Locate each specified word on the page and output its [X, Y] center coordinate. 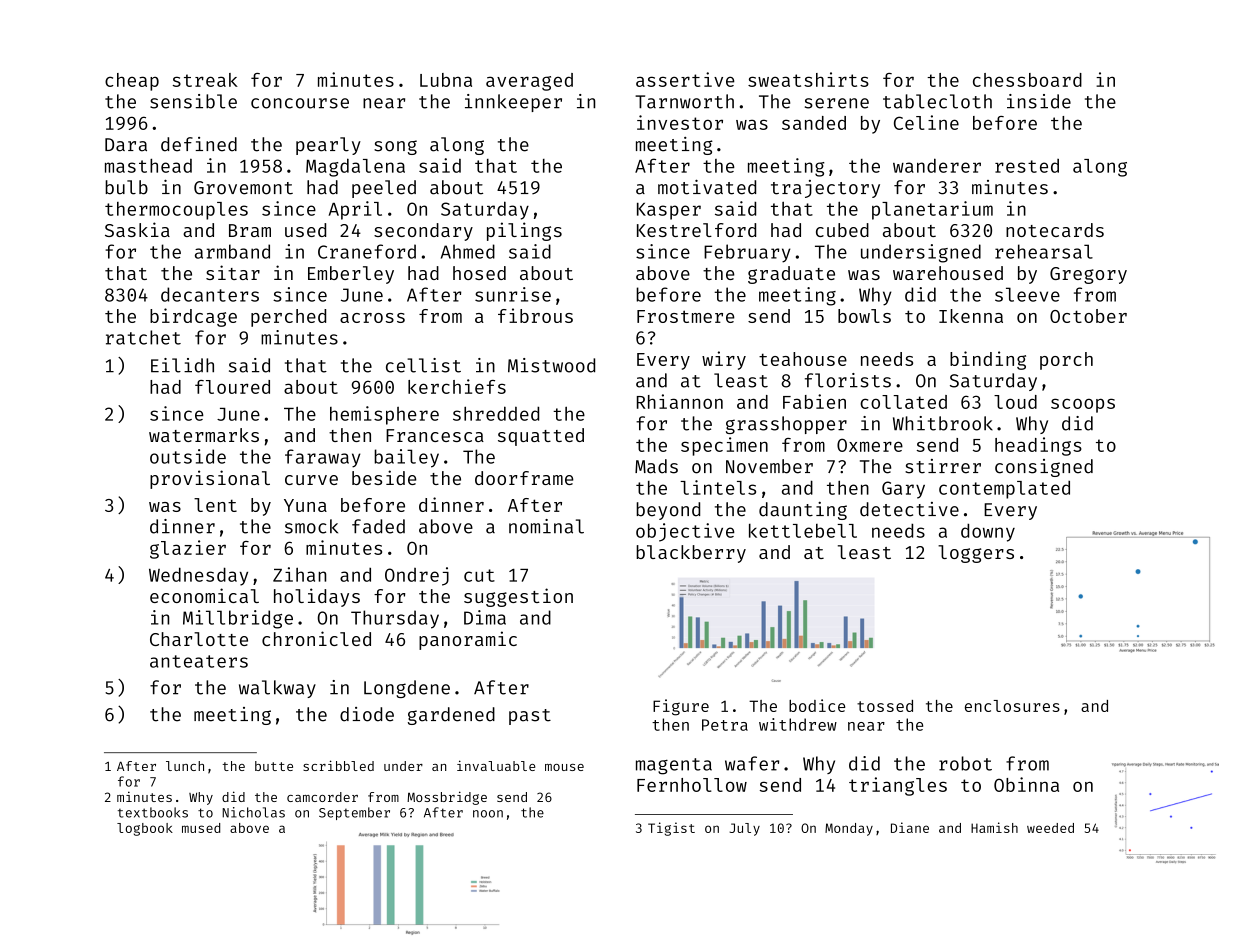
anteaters [199, 661]
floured [232, 387]
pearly [328, 146]
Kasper [669, 211]
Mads [656, 466]
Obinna [1026, 784]
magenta [674, 766]
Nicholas [253, 812]
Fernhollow [692, 785]
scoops [1083, 405]
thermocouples [176, 211]
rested [1027, 166]
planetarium [932, 210]
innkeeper [513, 103]
